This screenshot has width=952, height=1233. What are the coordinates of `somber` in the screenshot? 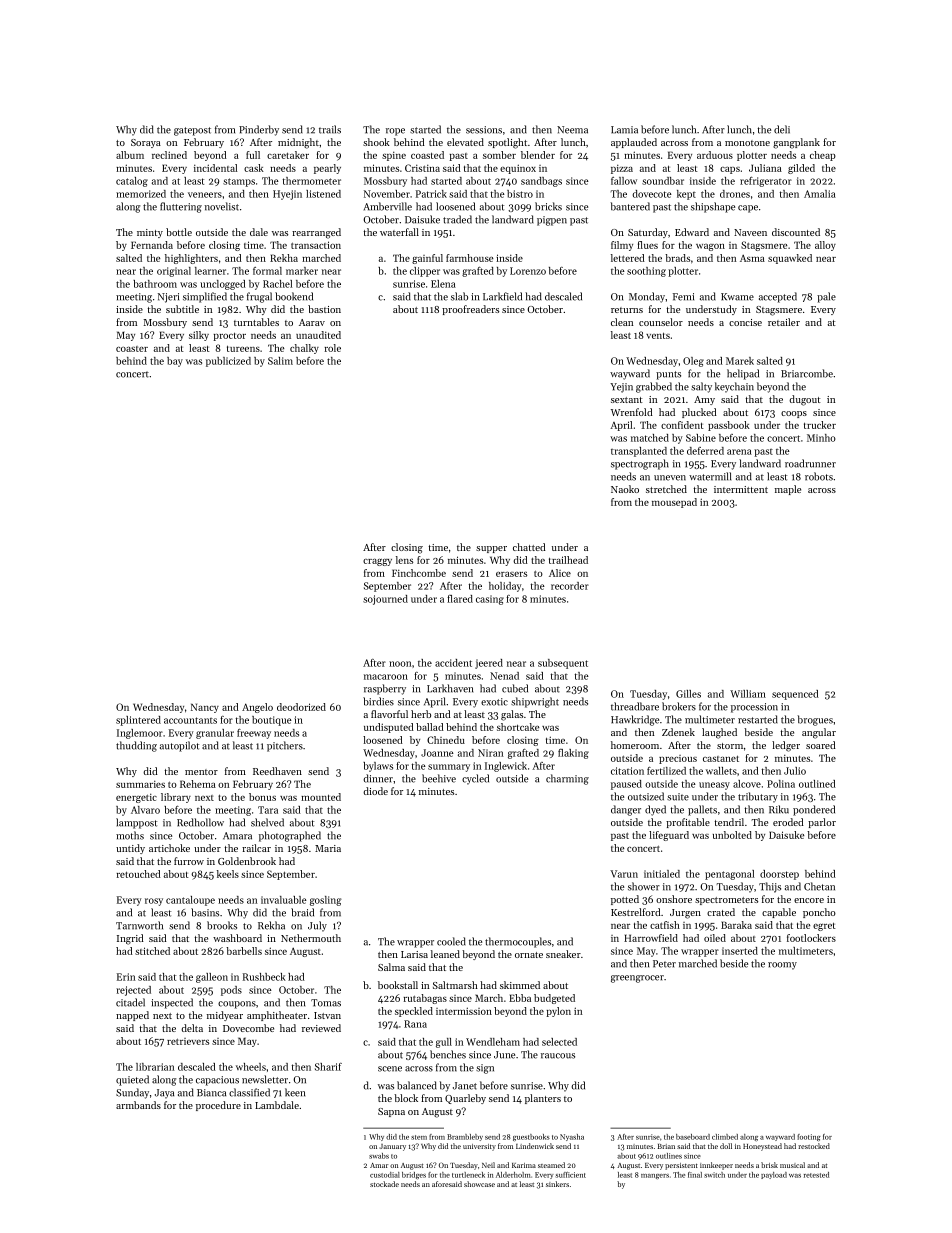 It's located at (499, 155).
